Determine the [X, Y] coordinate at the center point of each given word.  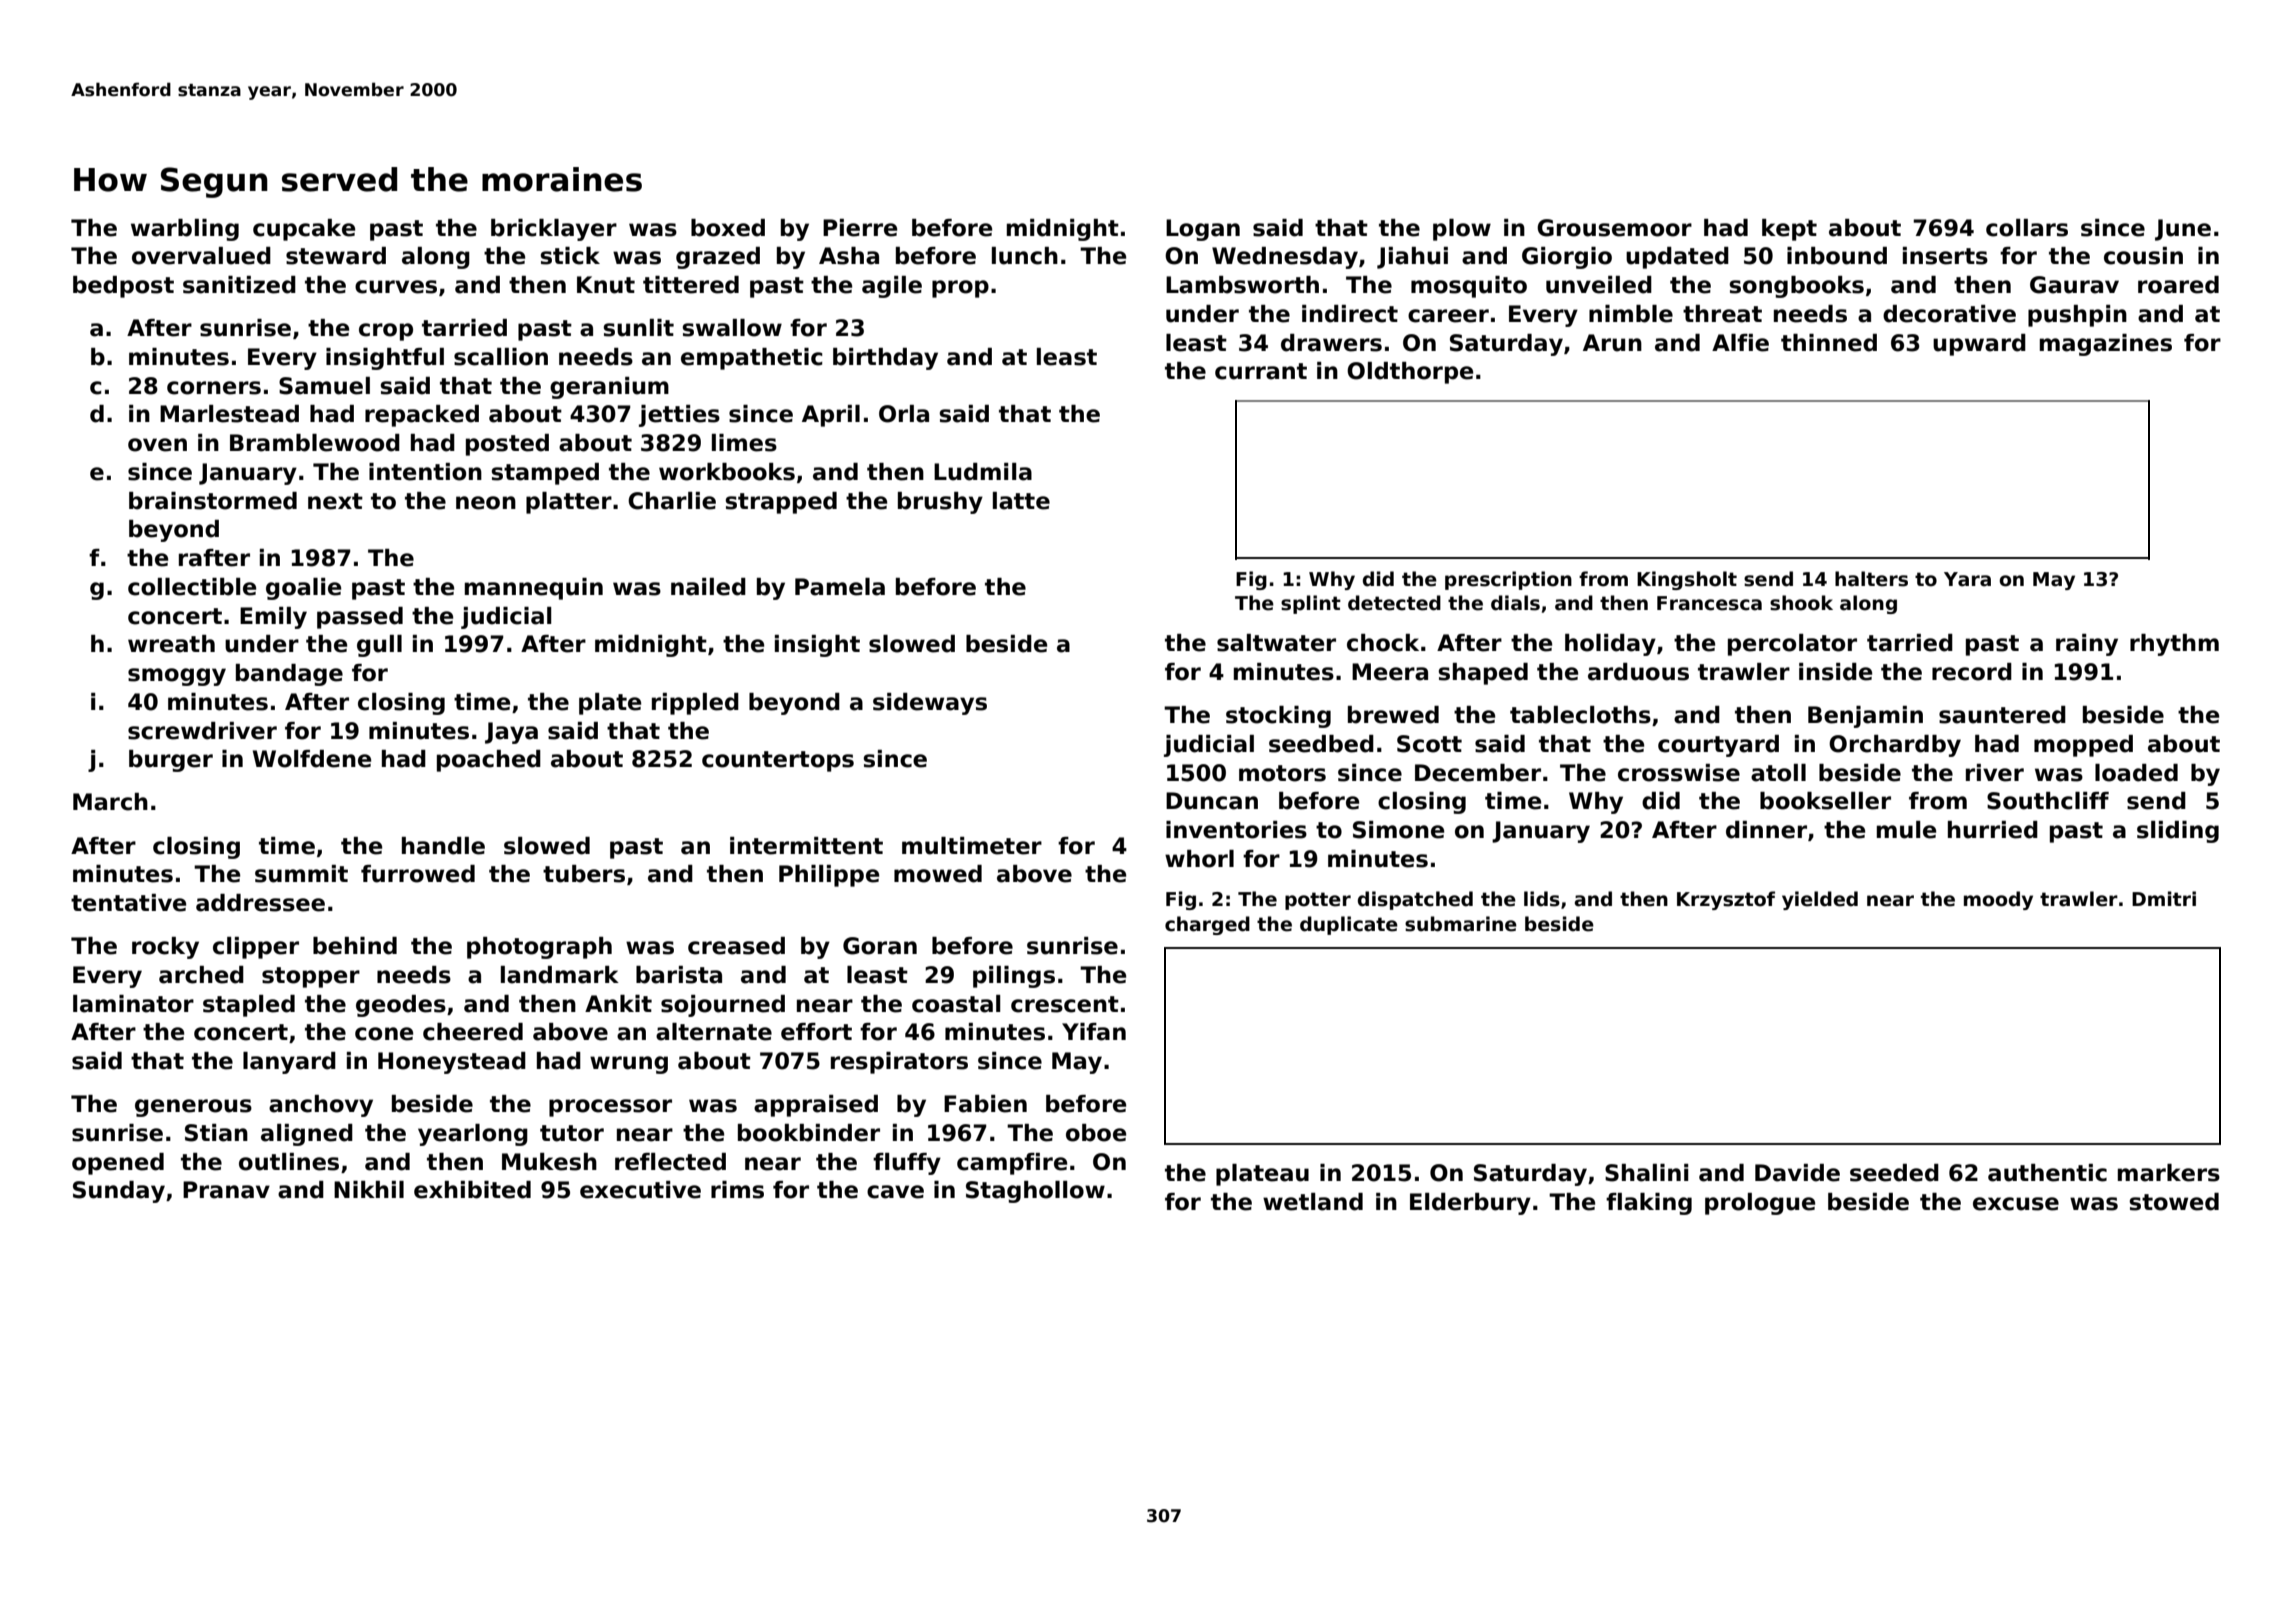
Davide [1797, 1173]
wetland [1313, 1202]
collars [2027, 228]
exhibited [472, 1190]
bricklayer [554, 230]
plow [1462, 230]
